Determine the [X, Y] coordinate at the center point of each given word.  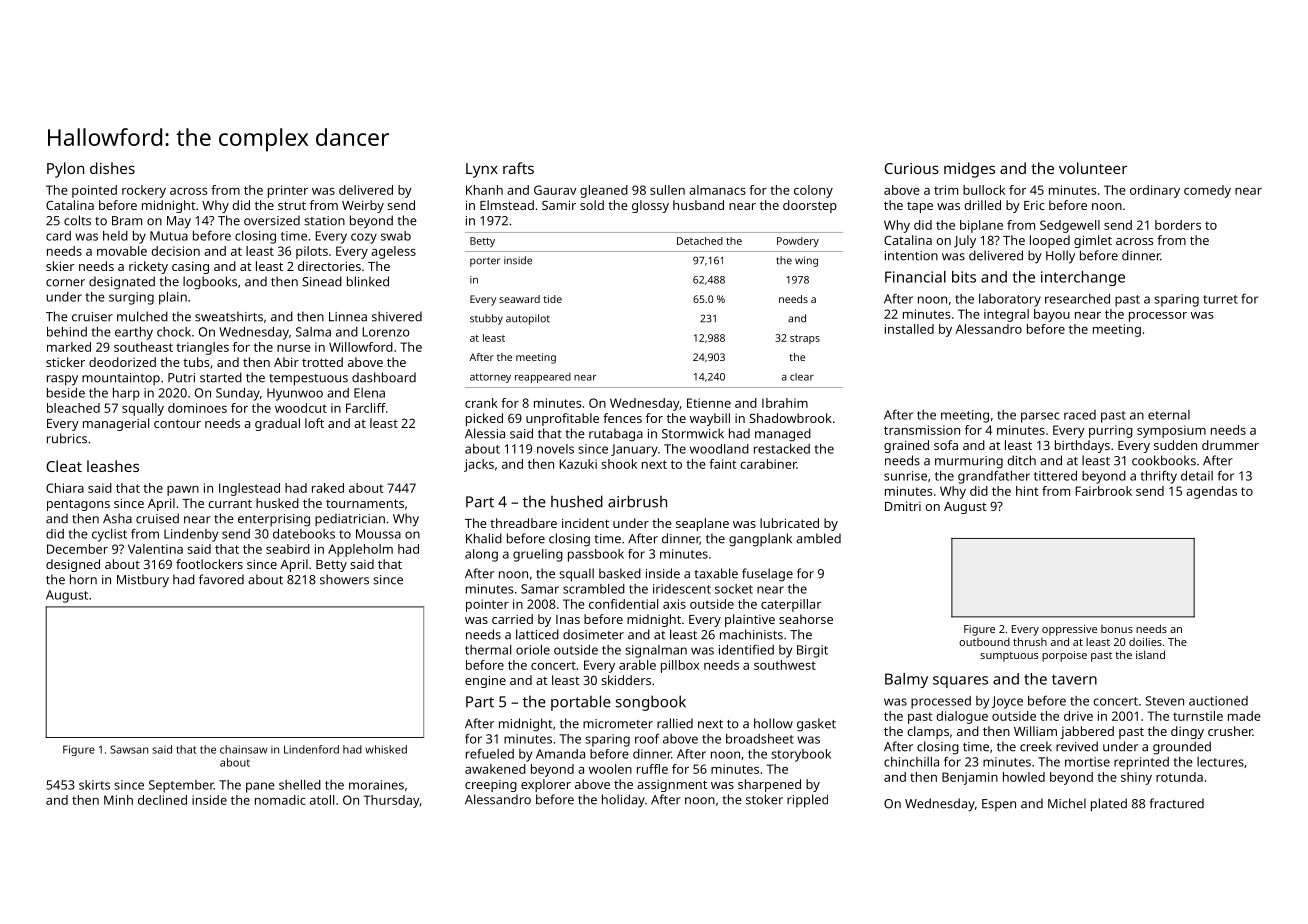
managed [783, 435]
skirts [94, 785]
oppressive [1069, 630]
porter [485, 262]
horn [83, 579]
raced [1080, 415]
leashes [113, 466]
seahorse [806, 619]
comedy [1207, 191]
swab [396, 236]
